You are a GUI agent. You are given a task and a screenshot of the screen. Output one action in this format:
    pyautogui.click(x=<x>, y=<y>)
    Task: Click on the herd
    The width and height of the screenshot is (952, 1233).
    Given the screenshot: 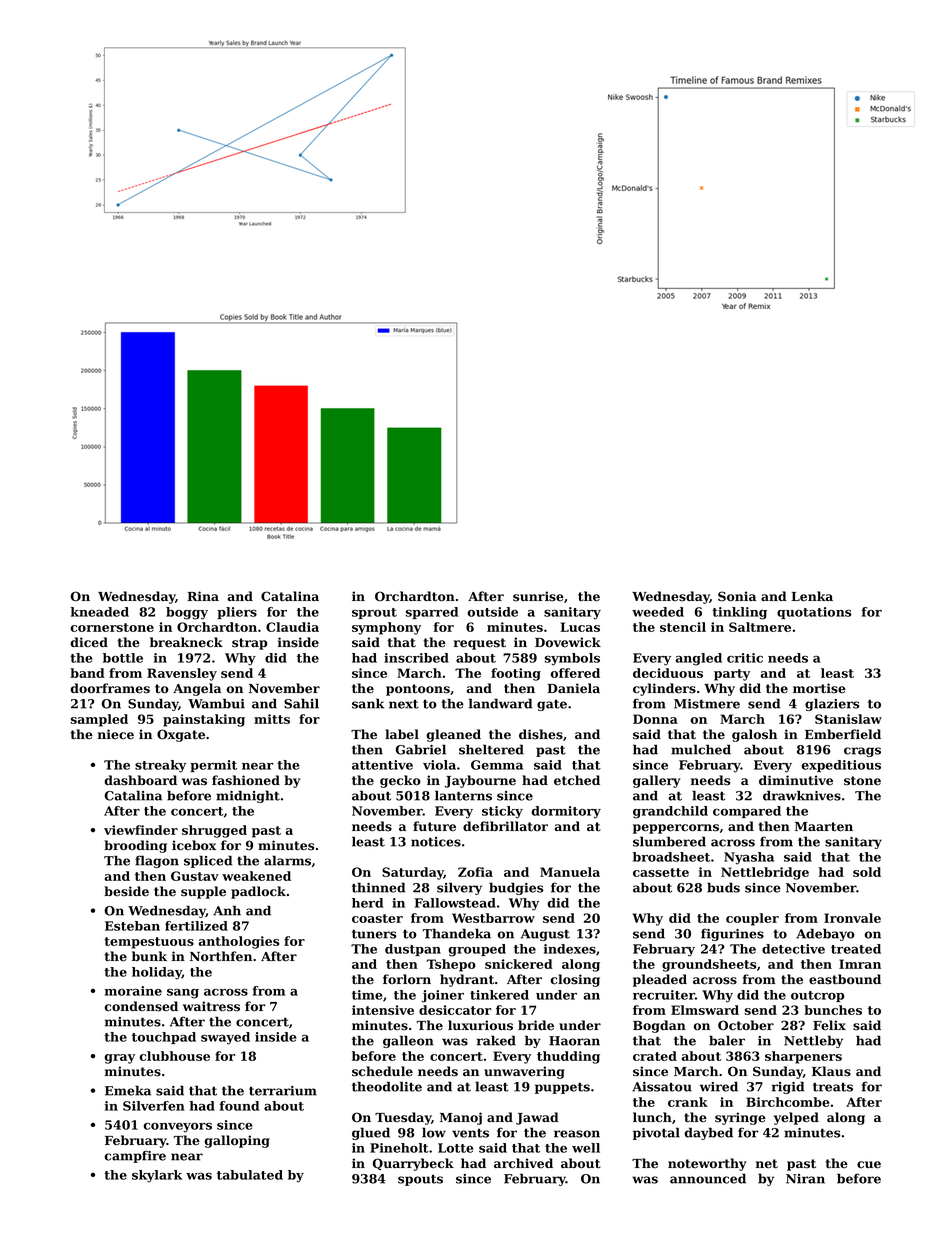 What is the action you would take?
    pyautogui.click(x=367, y=903)
